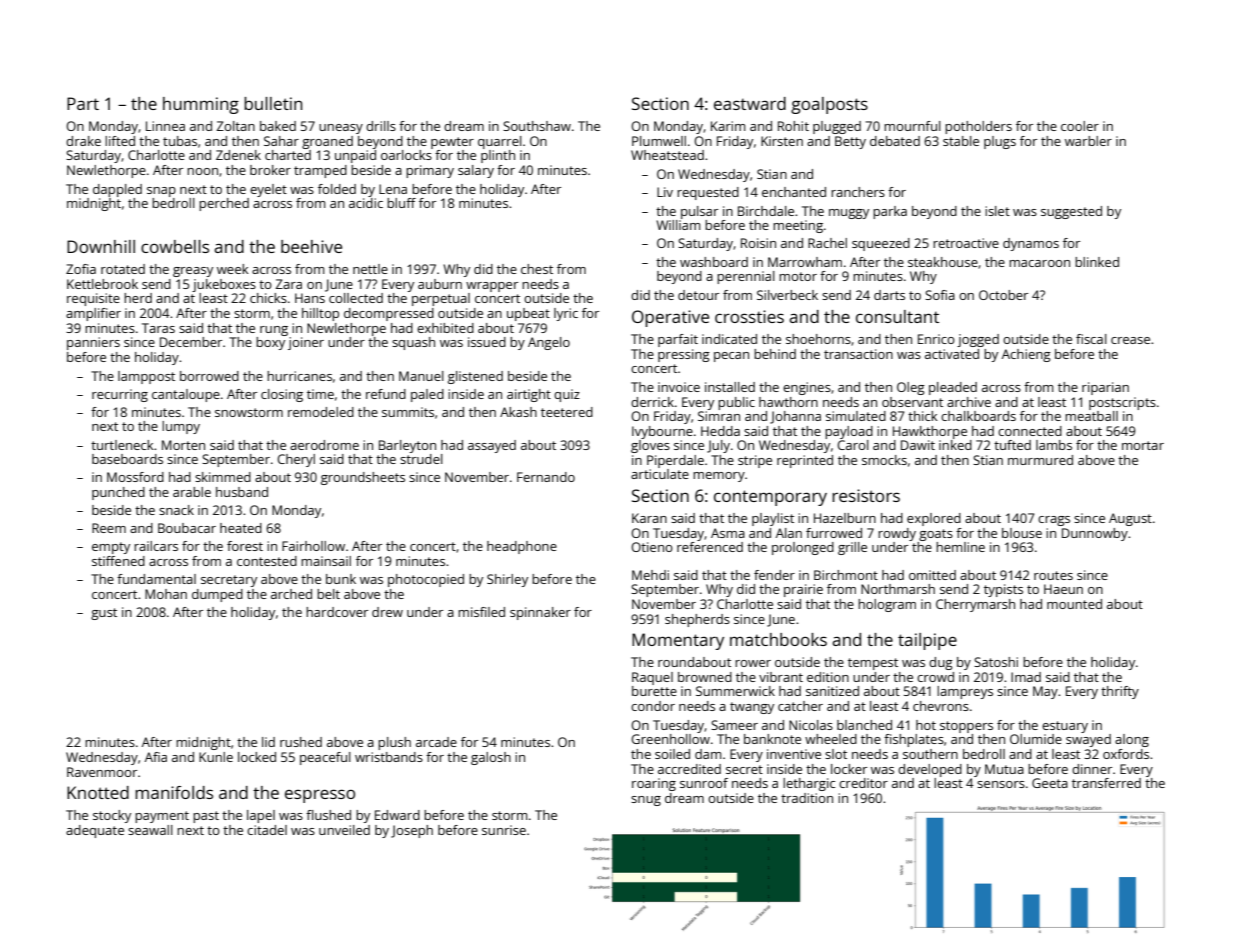 This screenshot has width=1233, height=952. What do you see at coordinates (667, 155) in the screenshot?
I see `Wheatstead` at bounding box center [667, 155].
